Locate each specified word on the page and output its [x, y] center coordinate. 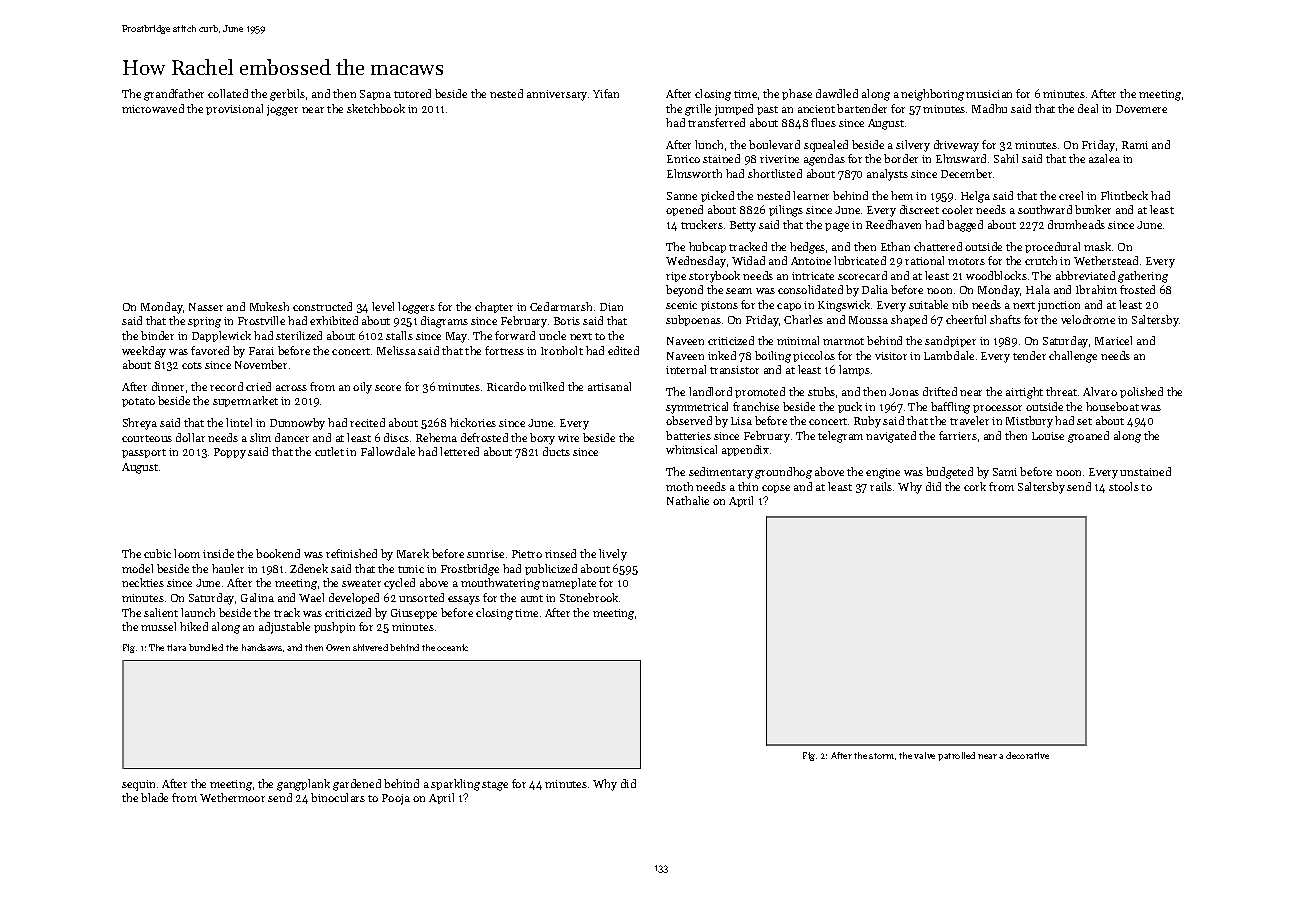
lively [613, 555]
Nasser [206, 307]
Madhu [989, 108]
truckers [702, 224]
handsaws [262, 647]
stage [495, 786]
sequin [138, 785]
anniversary [557, 95]
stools [1124, 486]
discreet [919, 209]
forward [515, 335]
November [261, 364]
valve [924, 755]
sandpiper [950, 341]
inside [218, 553]
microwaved [153, 108]
